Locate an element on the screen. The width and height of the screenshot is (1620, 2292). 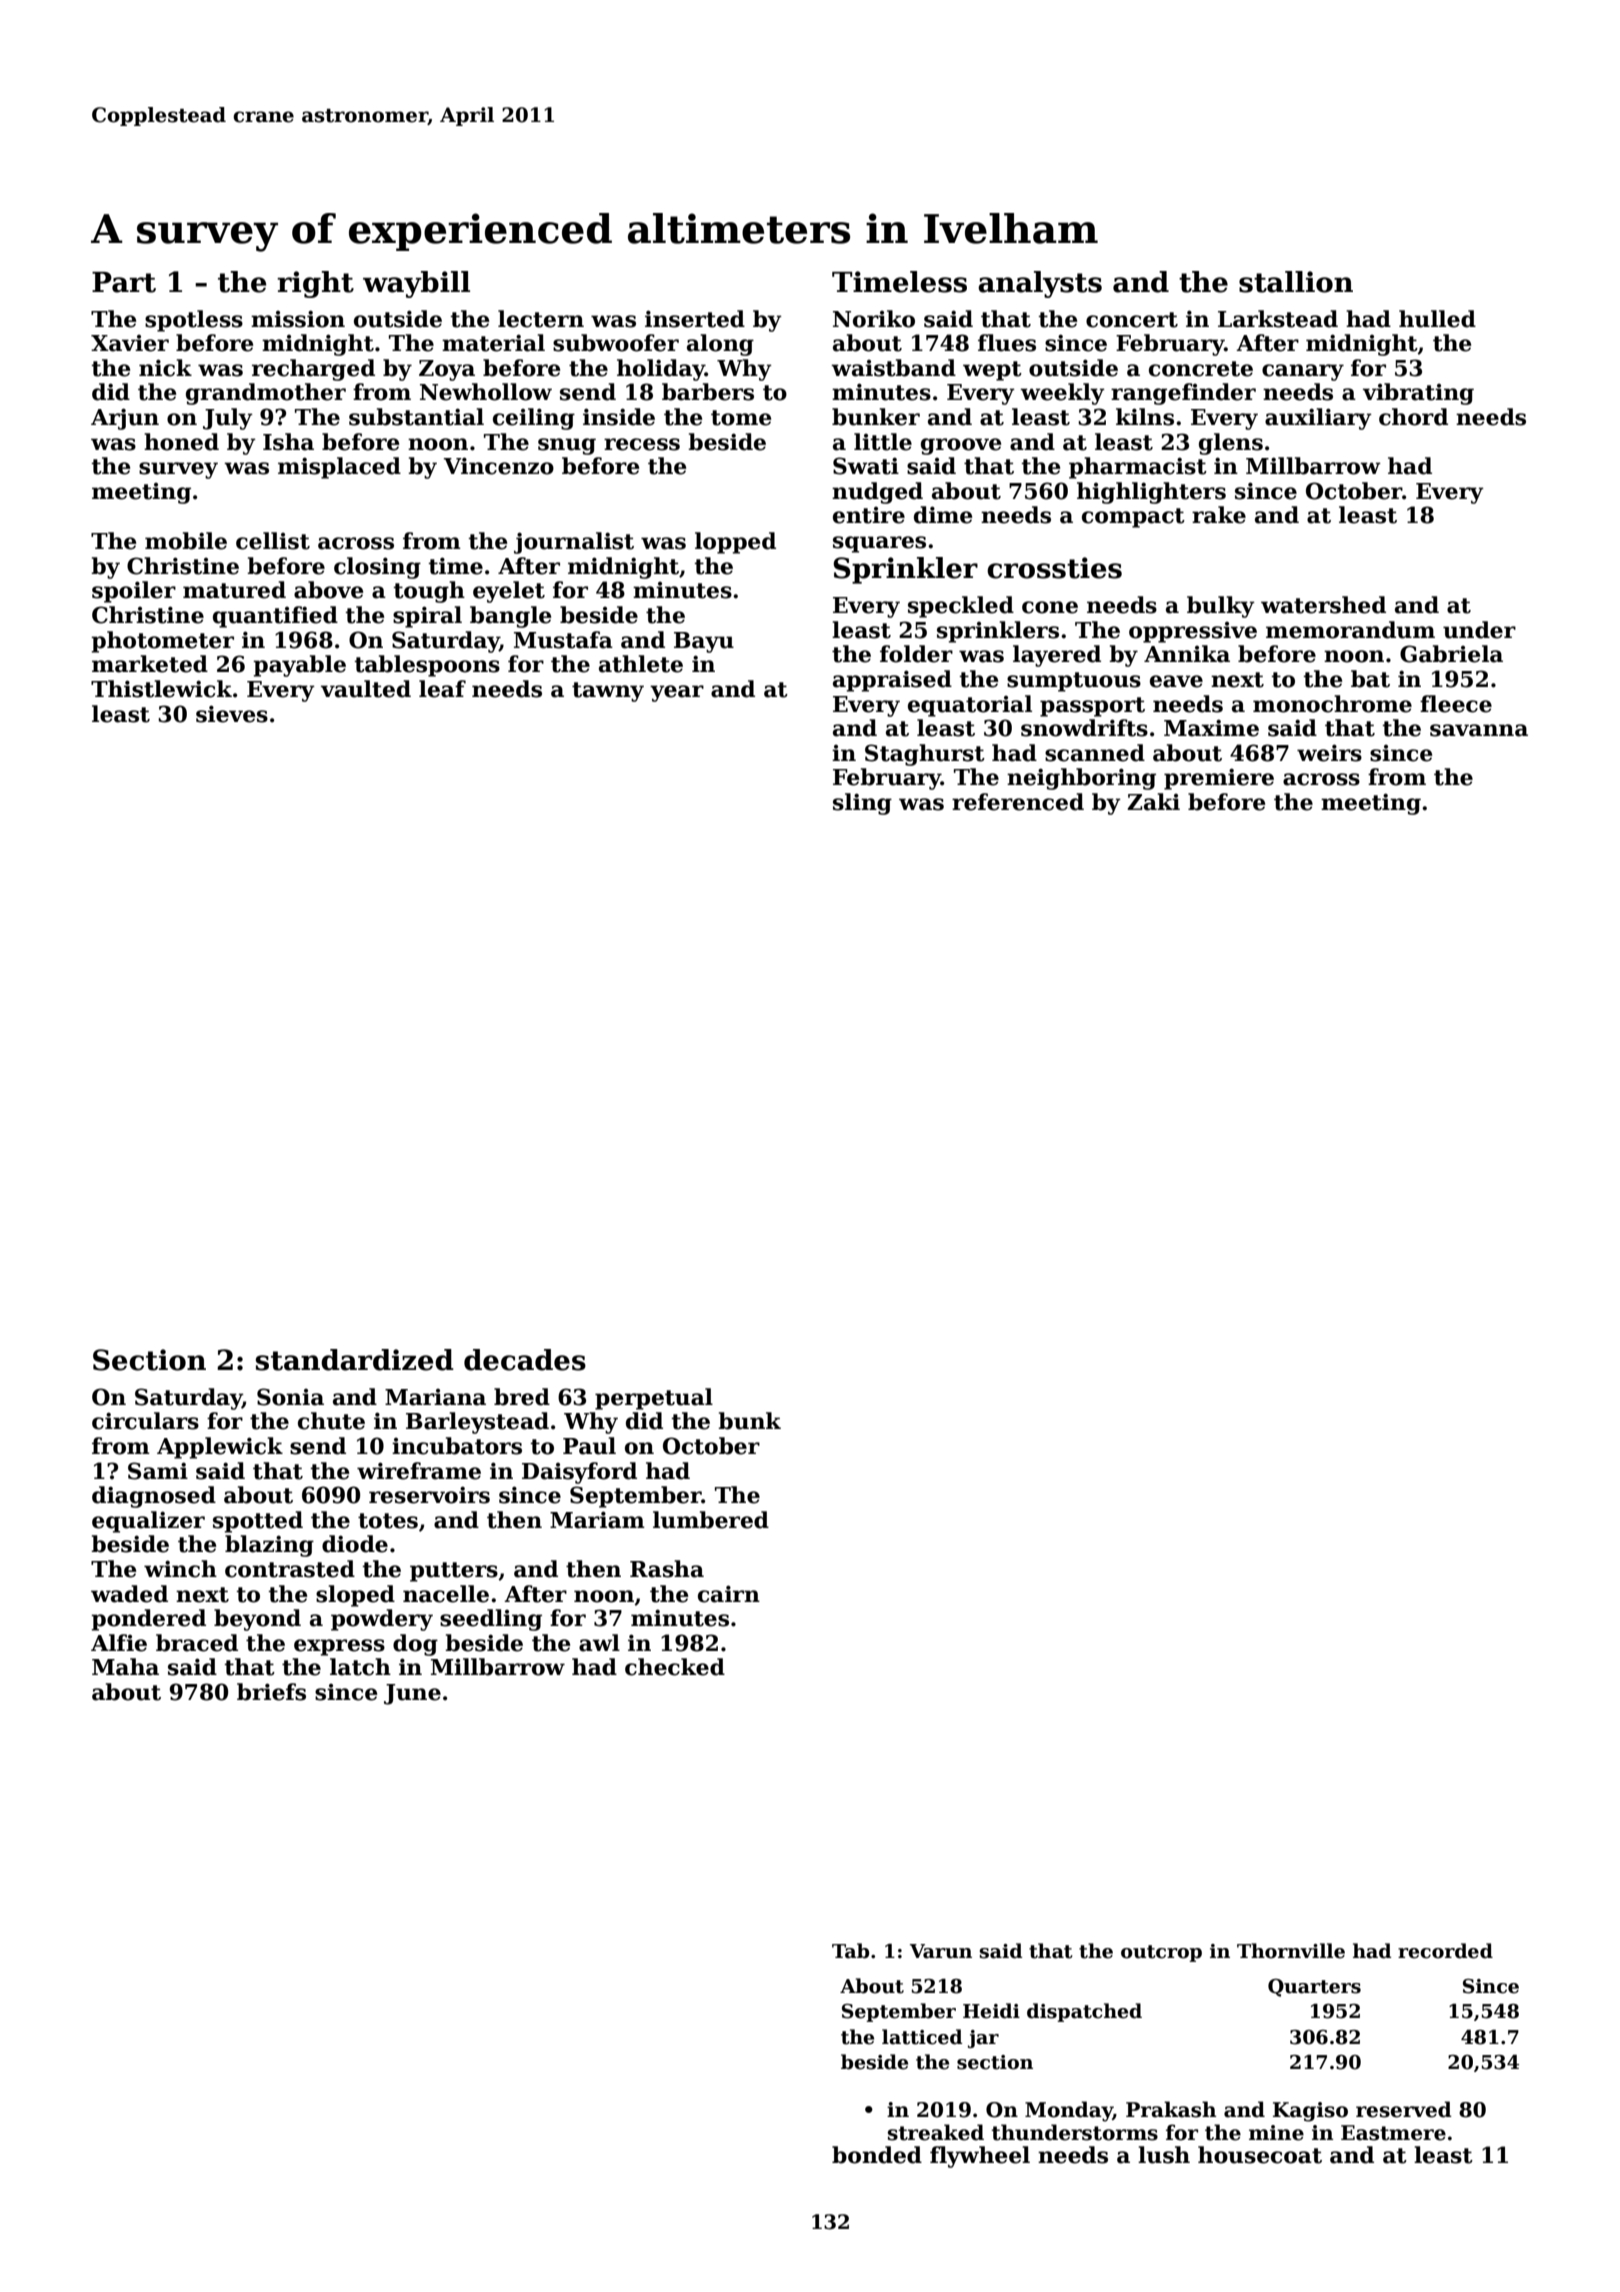
briefs is located at coordinates (271, 1692).
